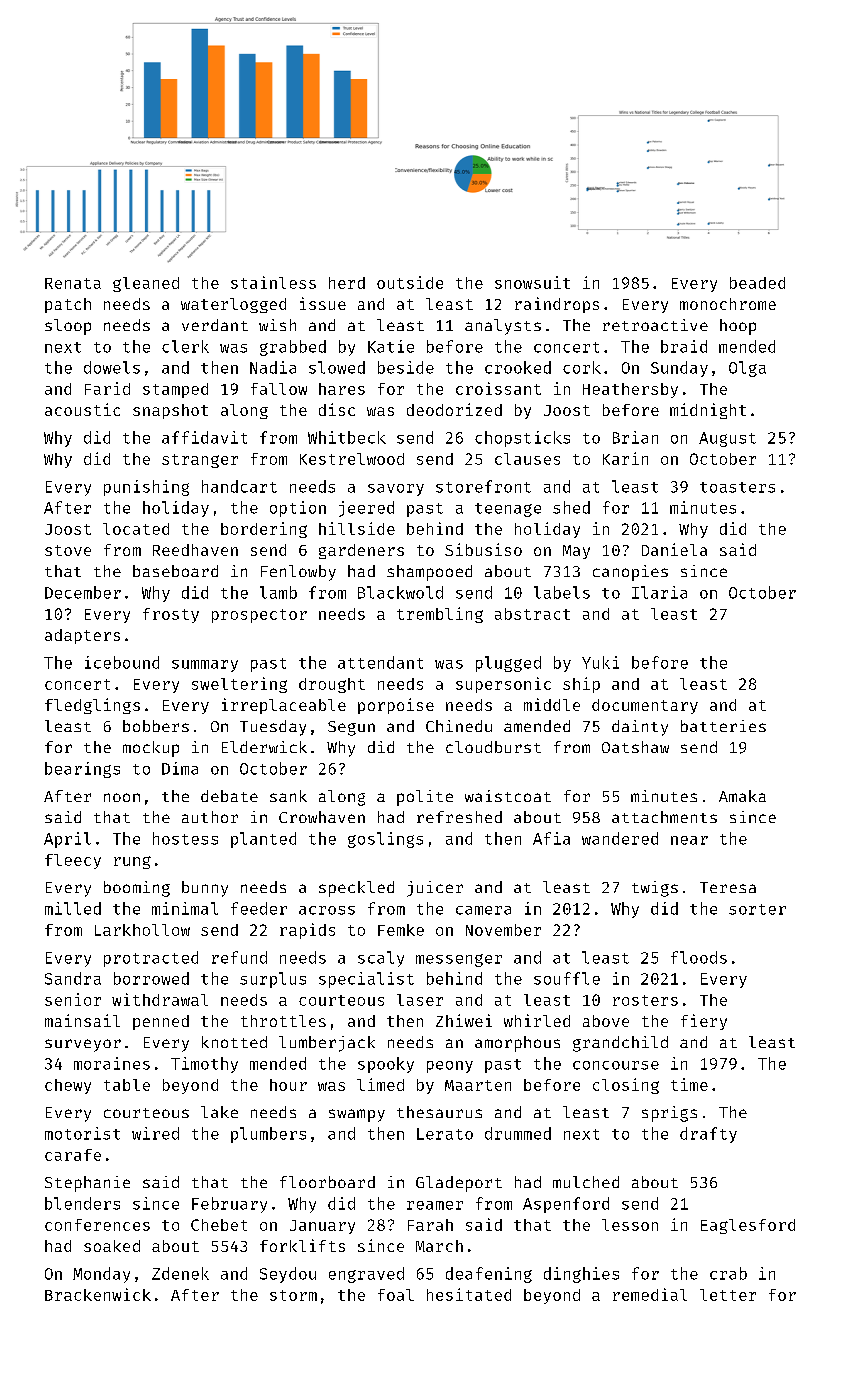  Describe the element at coordinates (68, 550) in the document. I see `stove` at that location.
